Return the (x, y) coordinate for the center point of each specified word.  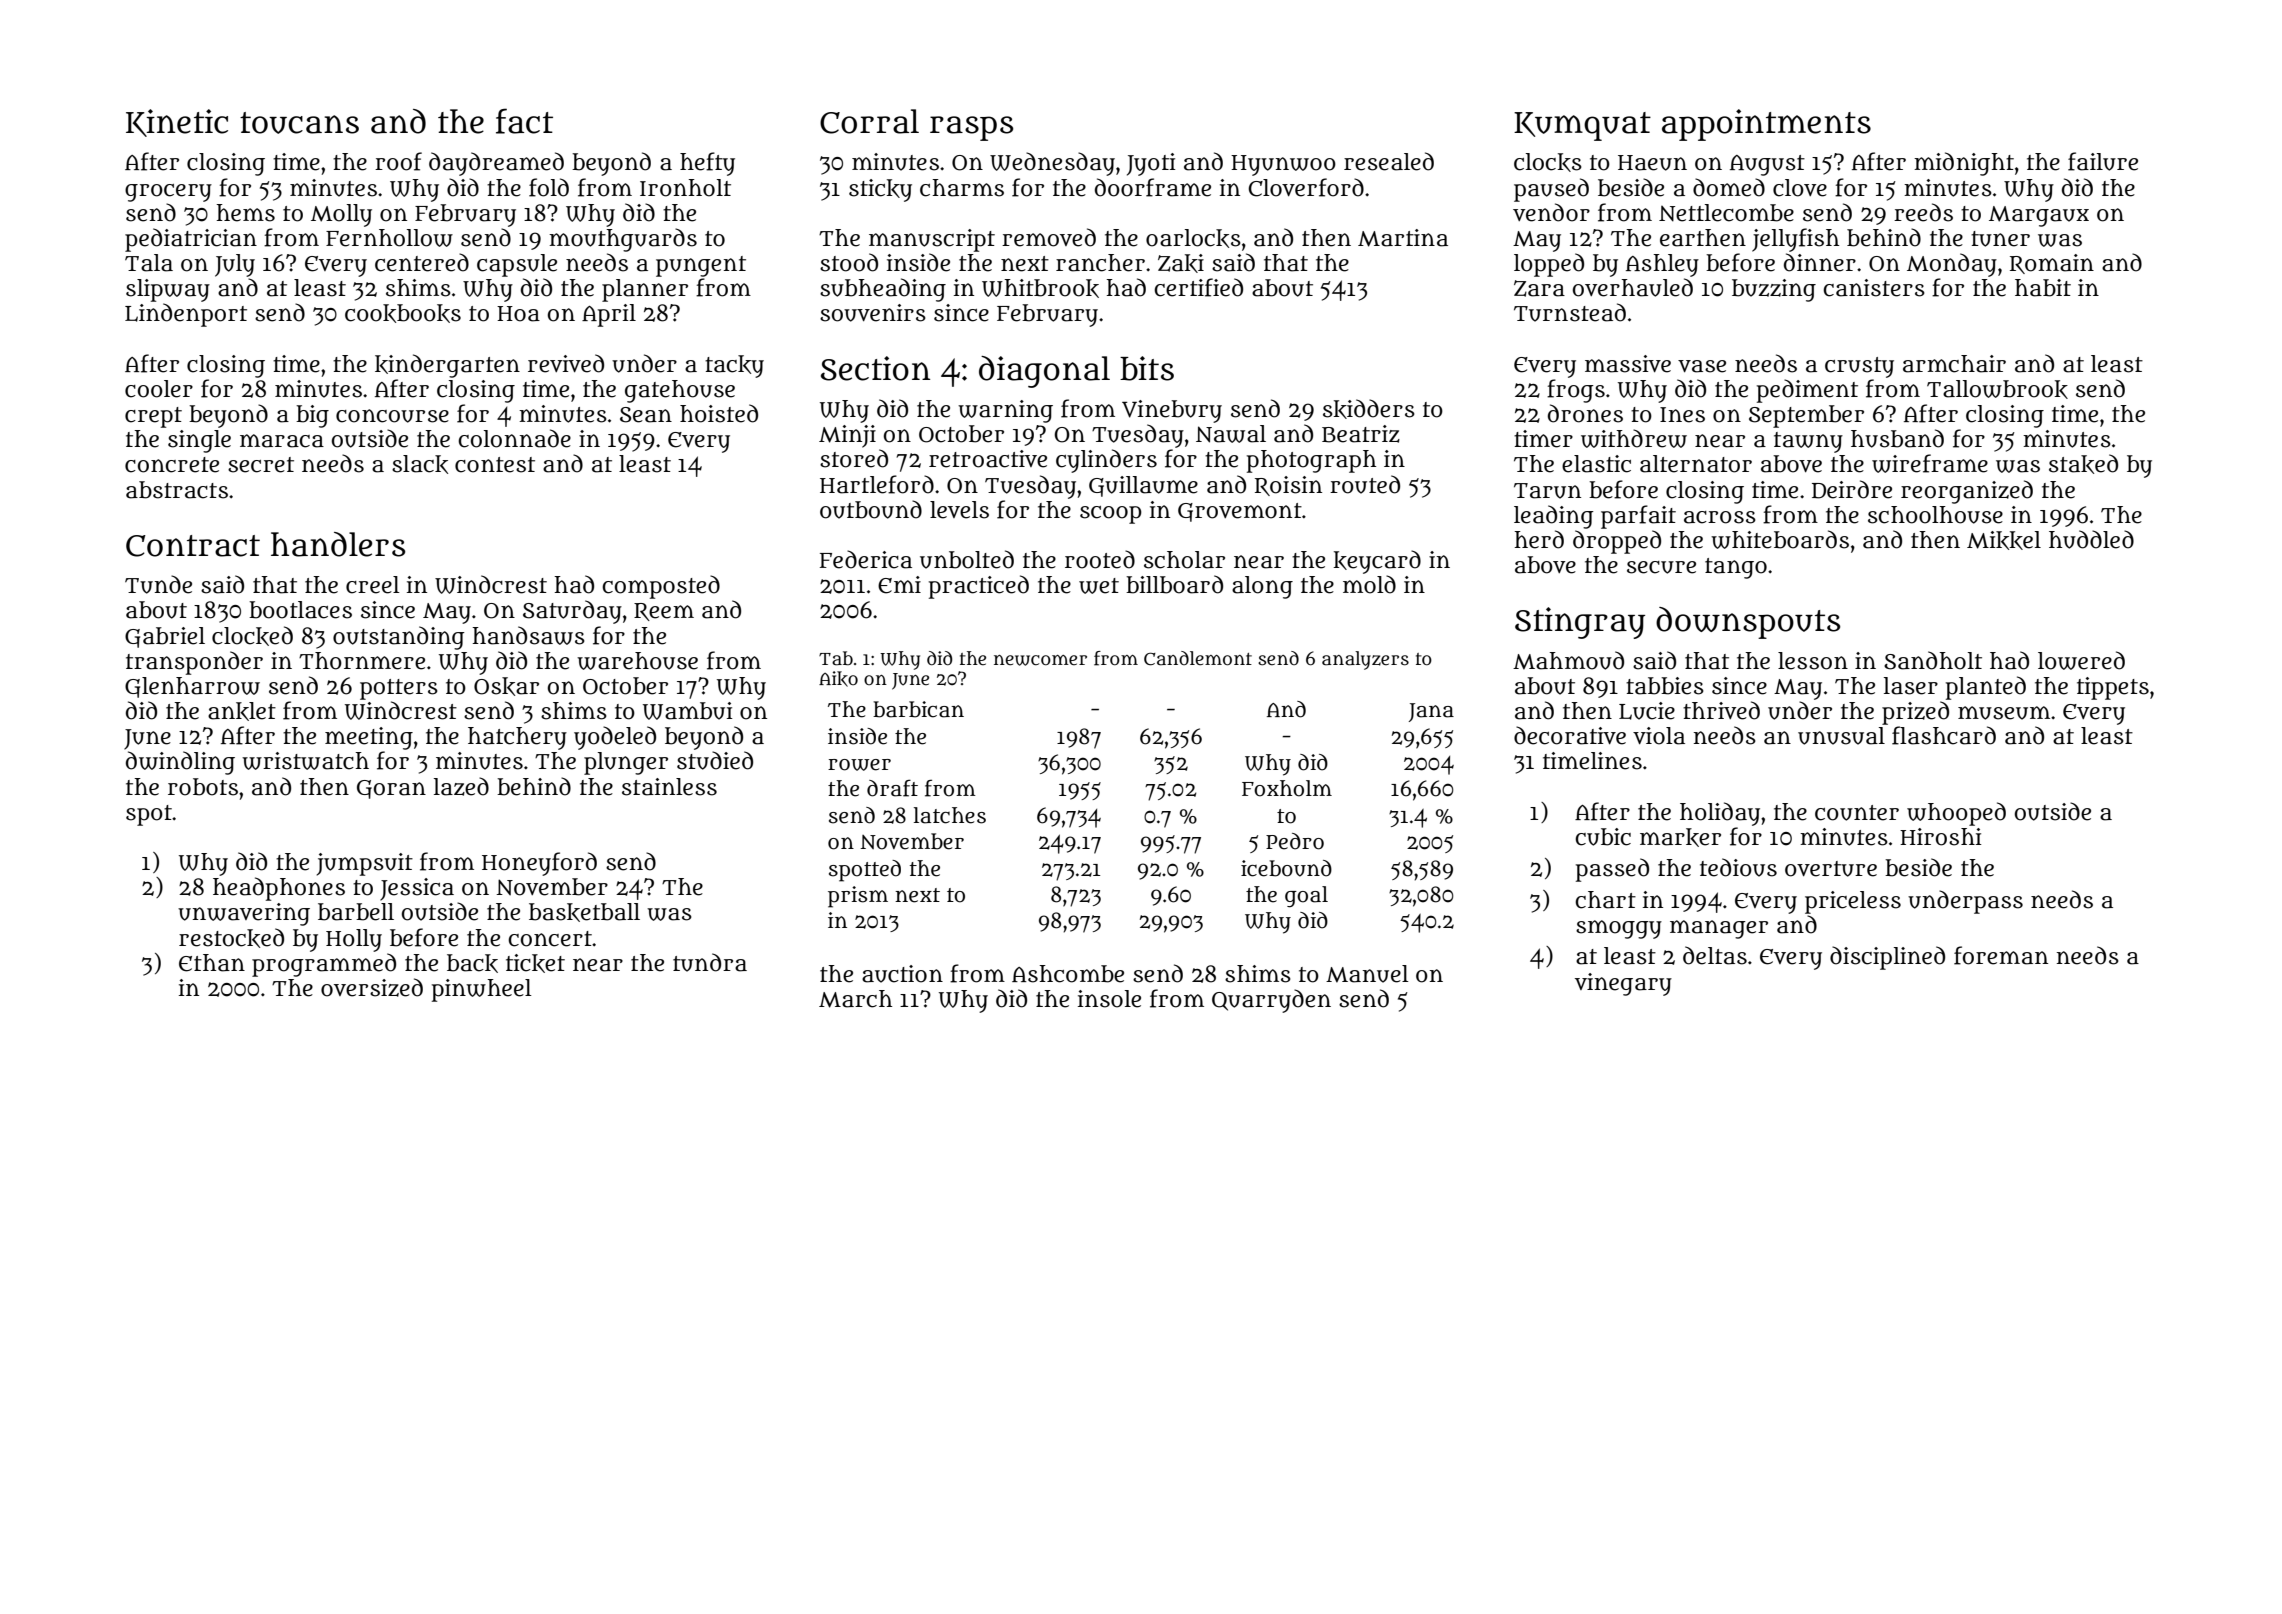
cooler (159, 389)
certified (1198, 287)
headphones (279, 889)
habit (2043, 288)
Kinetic (177, 123)
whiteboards (1780, 539)
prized (1915, 713)
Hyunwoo (1283, 165)
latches (950, 815)
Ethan (212, 963)
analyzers (1365, 660)
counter (1857, 813)
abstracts (177, 490)
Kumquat (1582, 126)
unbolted (967, 559)
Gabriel (165, 637)
